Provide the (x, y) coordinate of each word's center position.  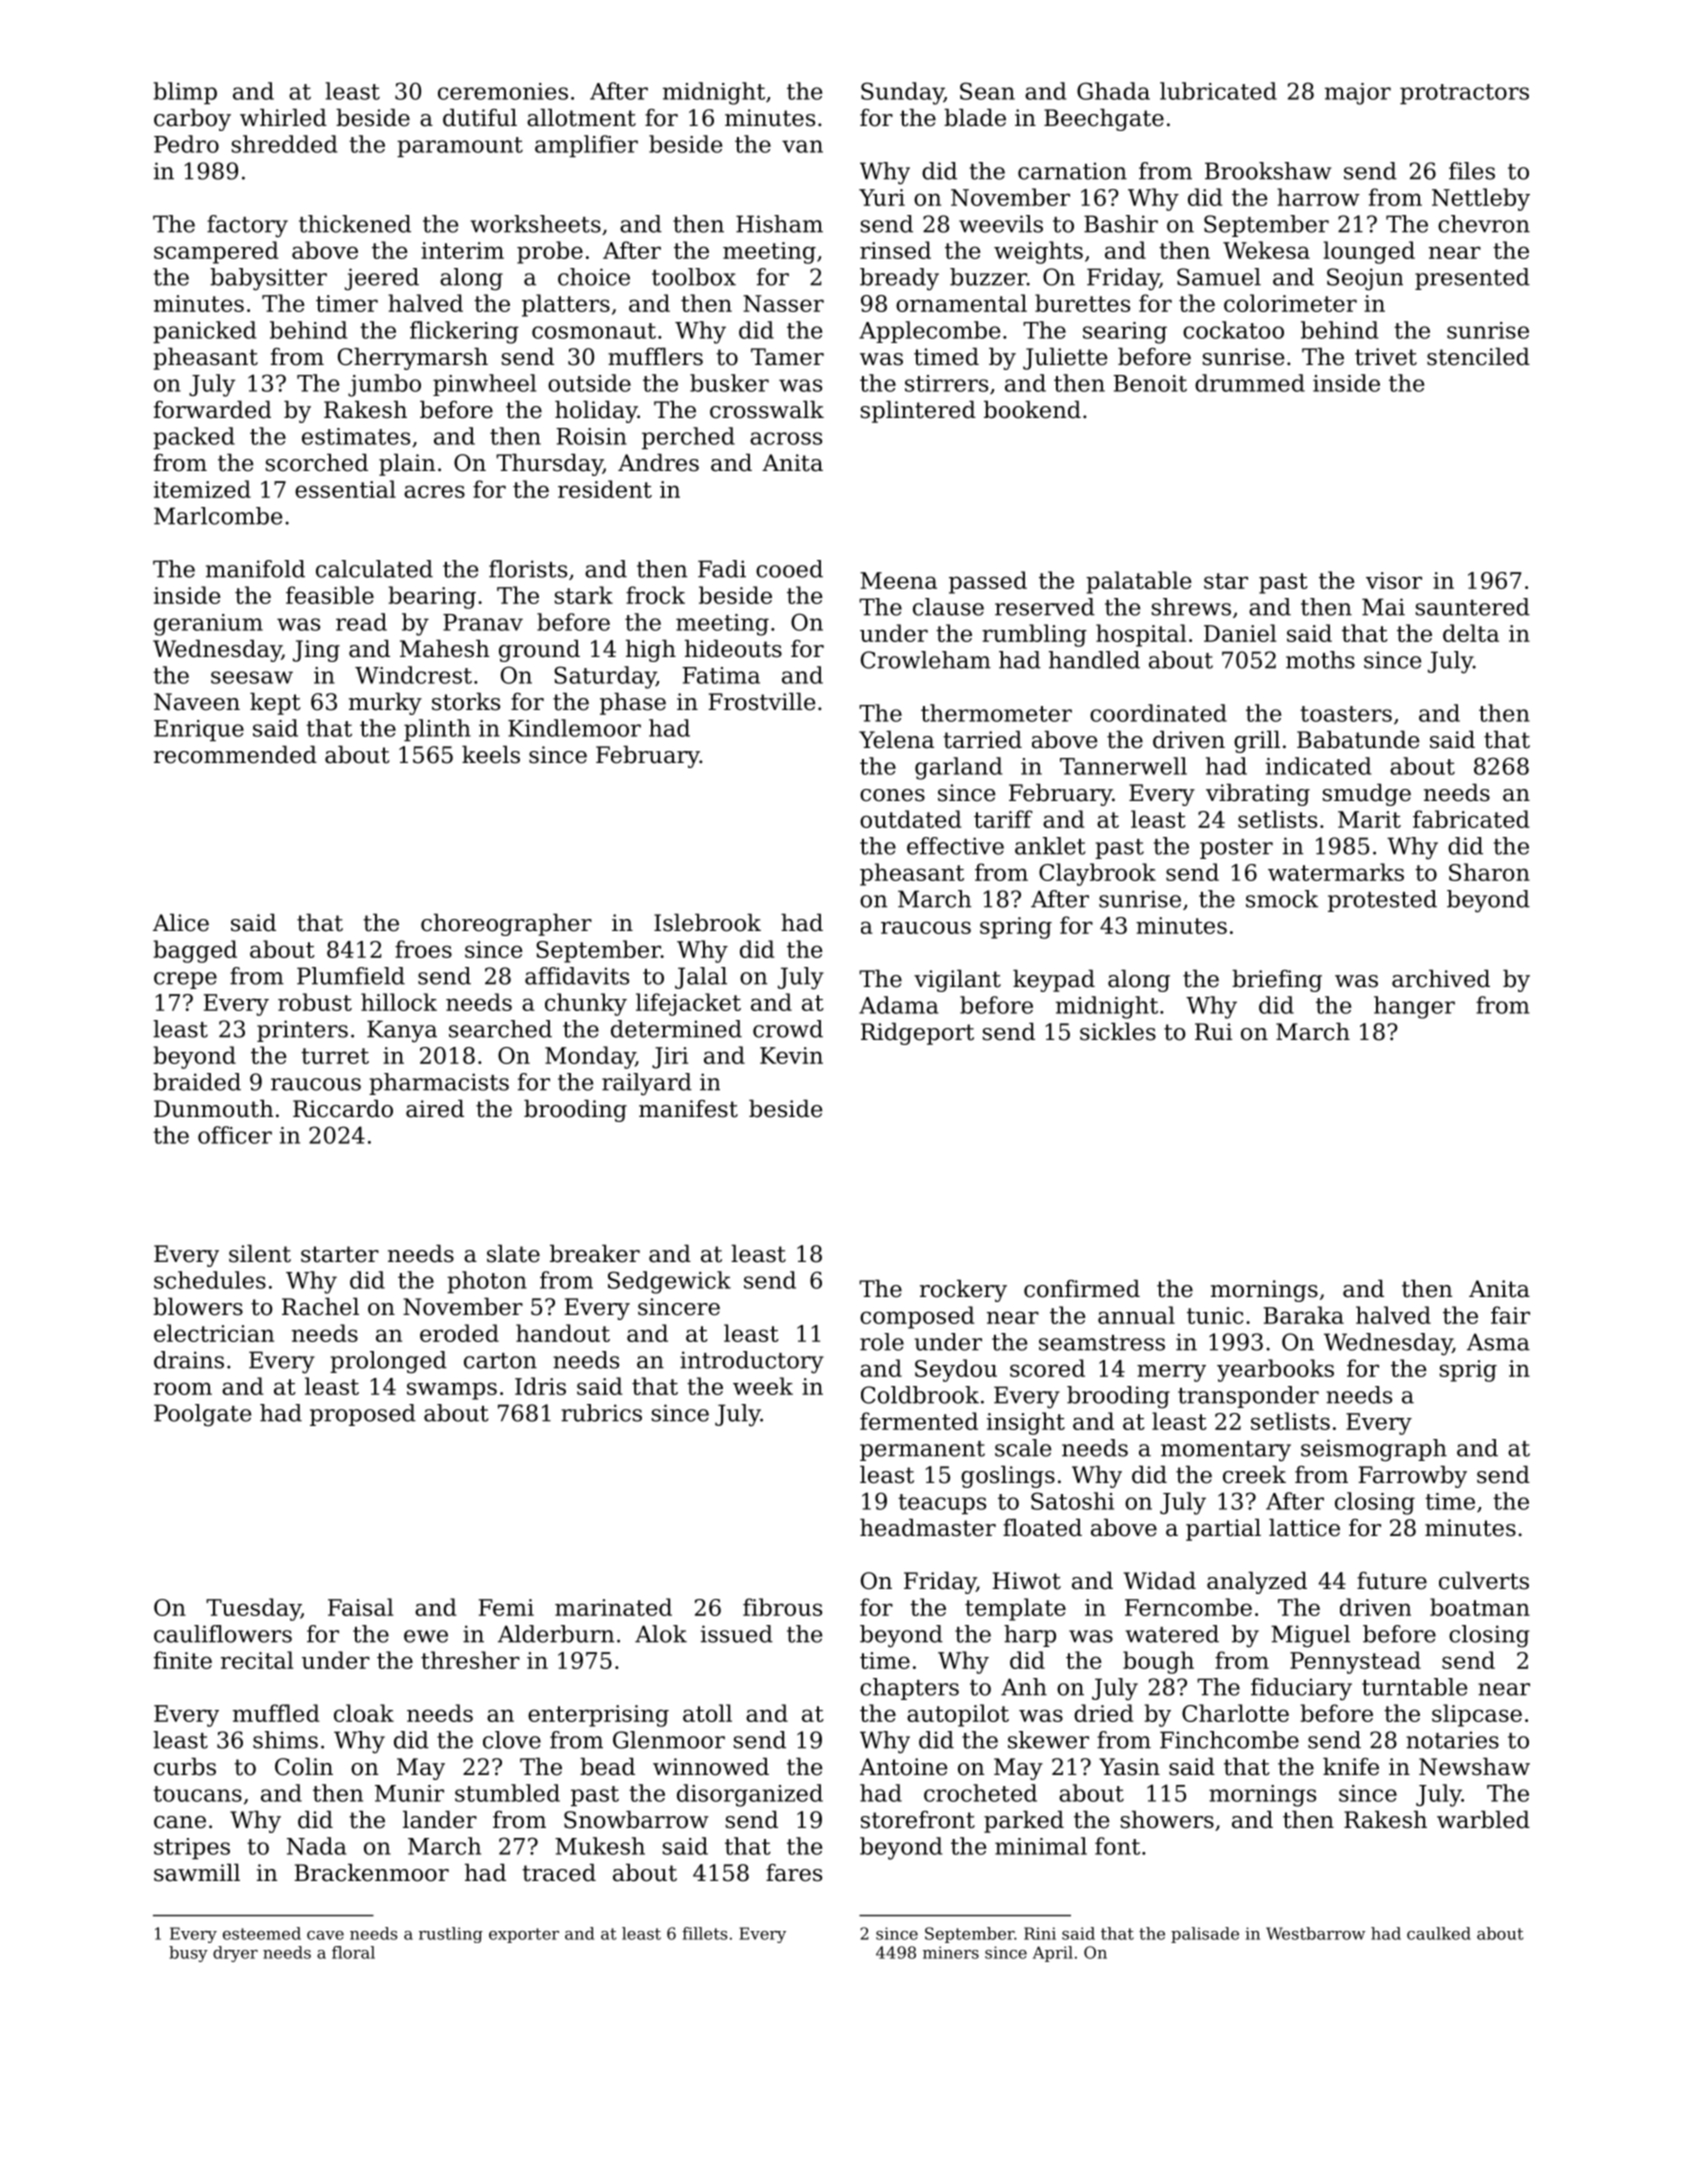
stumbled (507, 1793)
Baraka (1304, 1315)
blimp (185, 93)
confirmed (1082, 1289)
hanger (1414, 1007)
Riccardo (343, 1109)
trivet (1386, 357)
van (802, 146)
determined (676, 1029)
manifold (255, 569)
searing (1125, 333)
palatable (1139, 582)
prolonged (388, 1362)
